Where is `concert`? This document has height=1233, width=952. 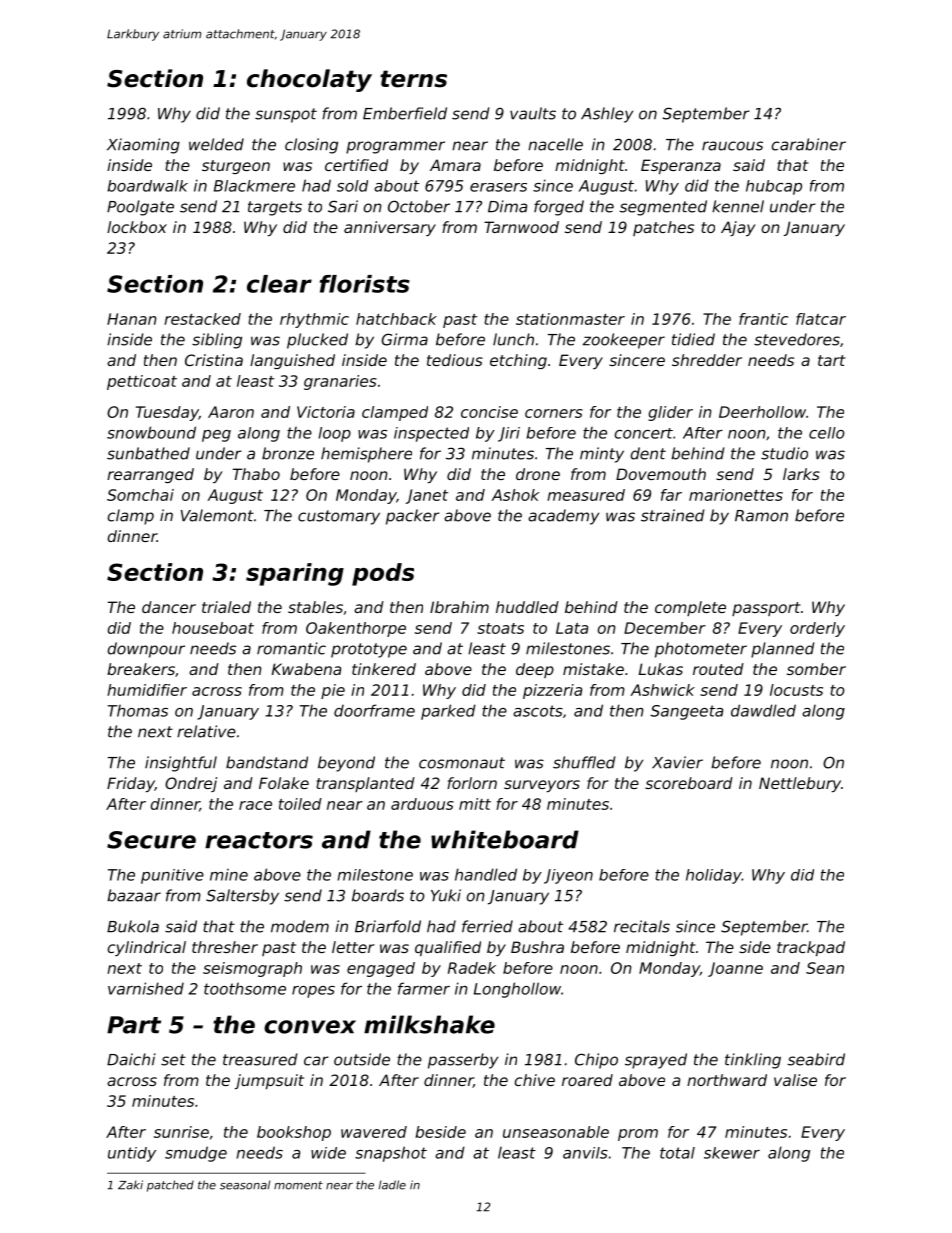 concert is located at coordinates (644, 433).
